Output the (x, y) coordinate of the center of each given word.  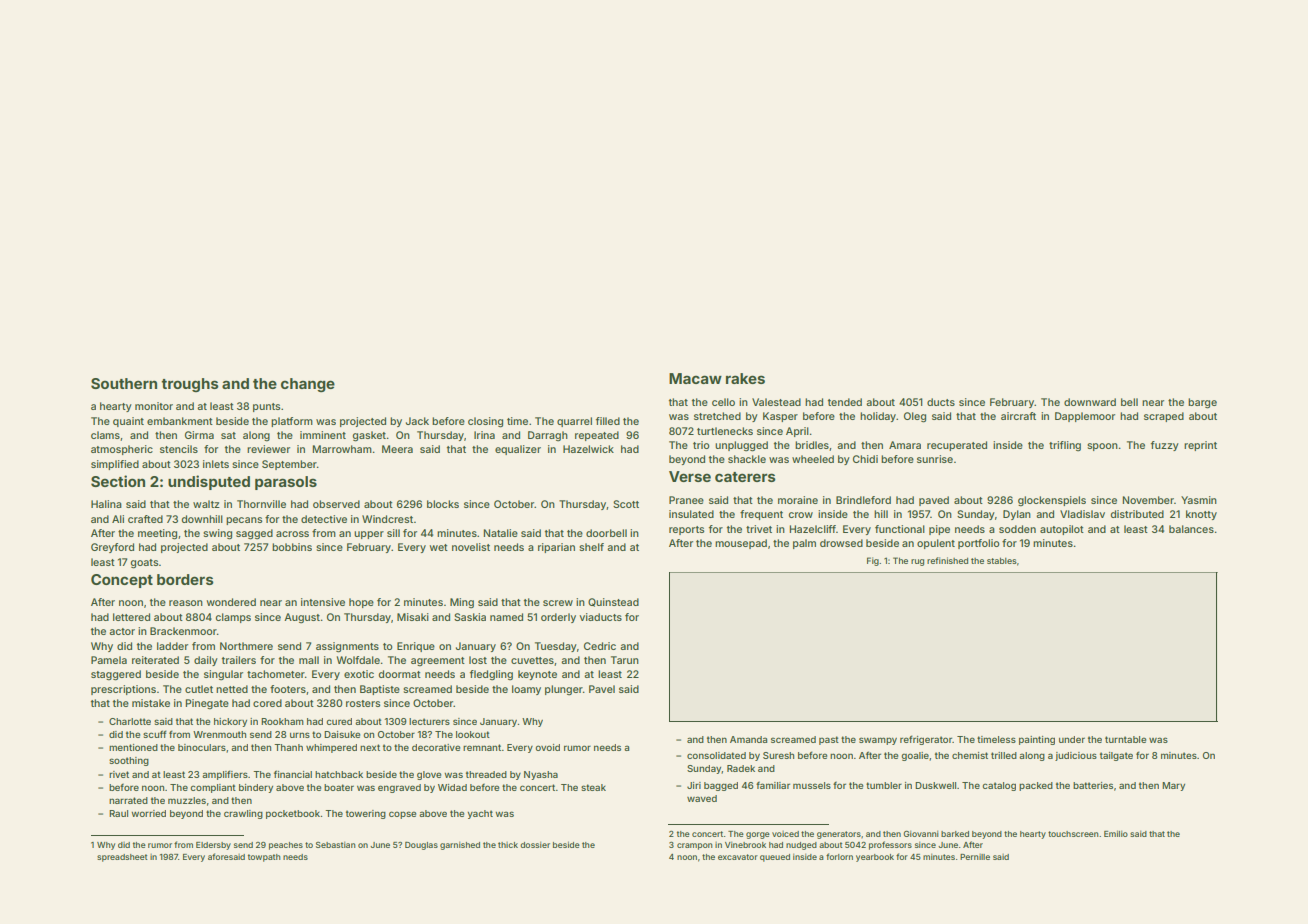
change (308, 385)
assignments (347, 647)
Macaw (695, 378)
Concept (122, 581)
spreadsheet (122, 858)
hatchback (339, 774)
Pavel (602, 689)
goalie (915, 756)
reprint (1200, 446)
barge (1202, 403)
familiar (773, 785)
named (506, 617)
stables (1002, 560)
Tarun (625, 660)
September (289, 465)
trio (701, 445)
